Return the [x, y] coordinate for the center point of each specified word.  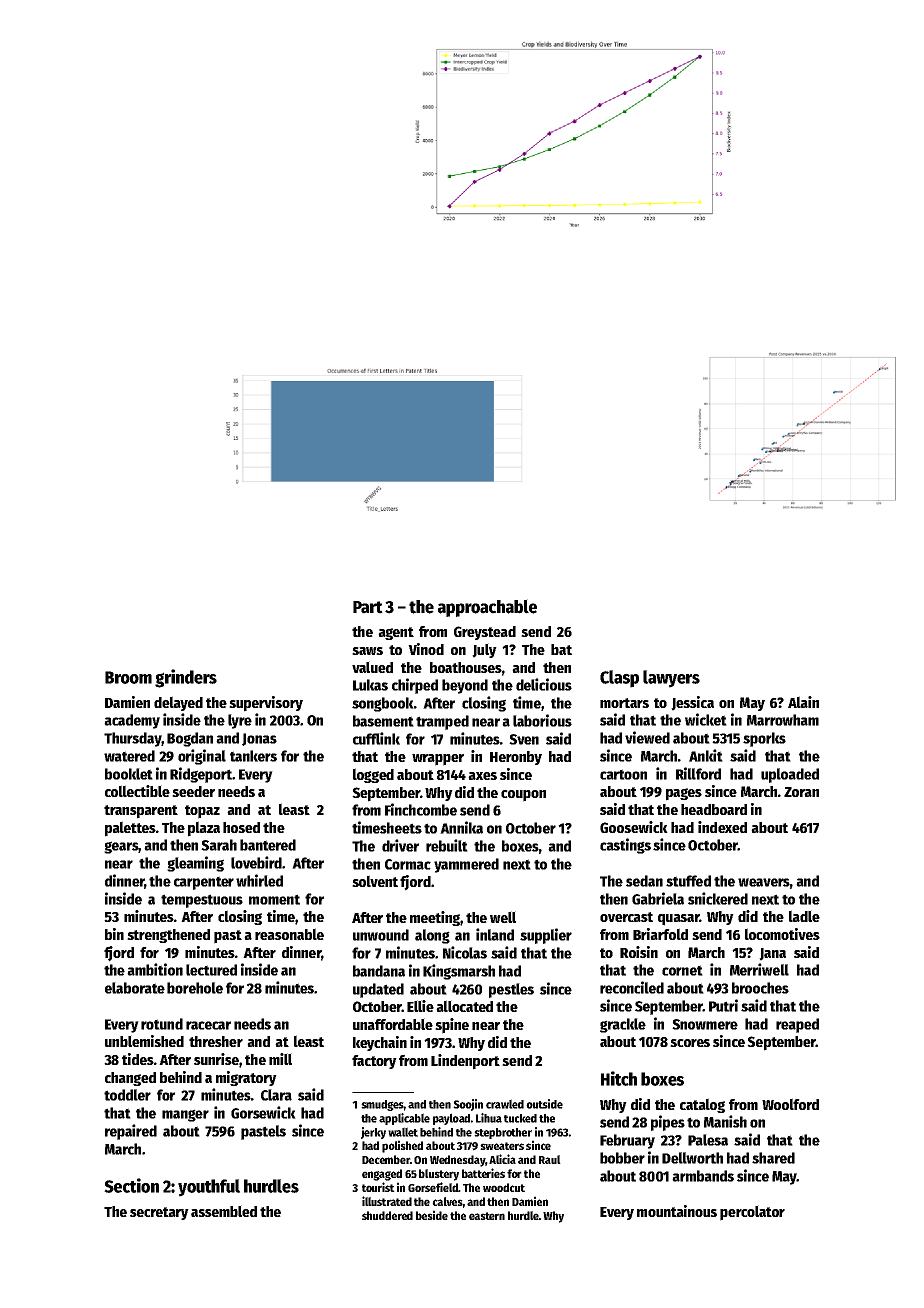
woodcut [504, 1187]
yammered [466, 865]
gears [121, 847]
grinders [186, 678]
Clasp [619, 679]
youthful [209, 1188]
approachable [487, 608]
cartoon [623, 774]
